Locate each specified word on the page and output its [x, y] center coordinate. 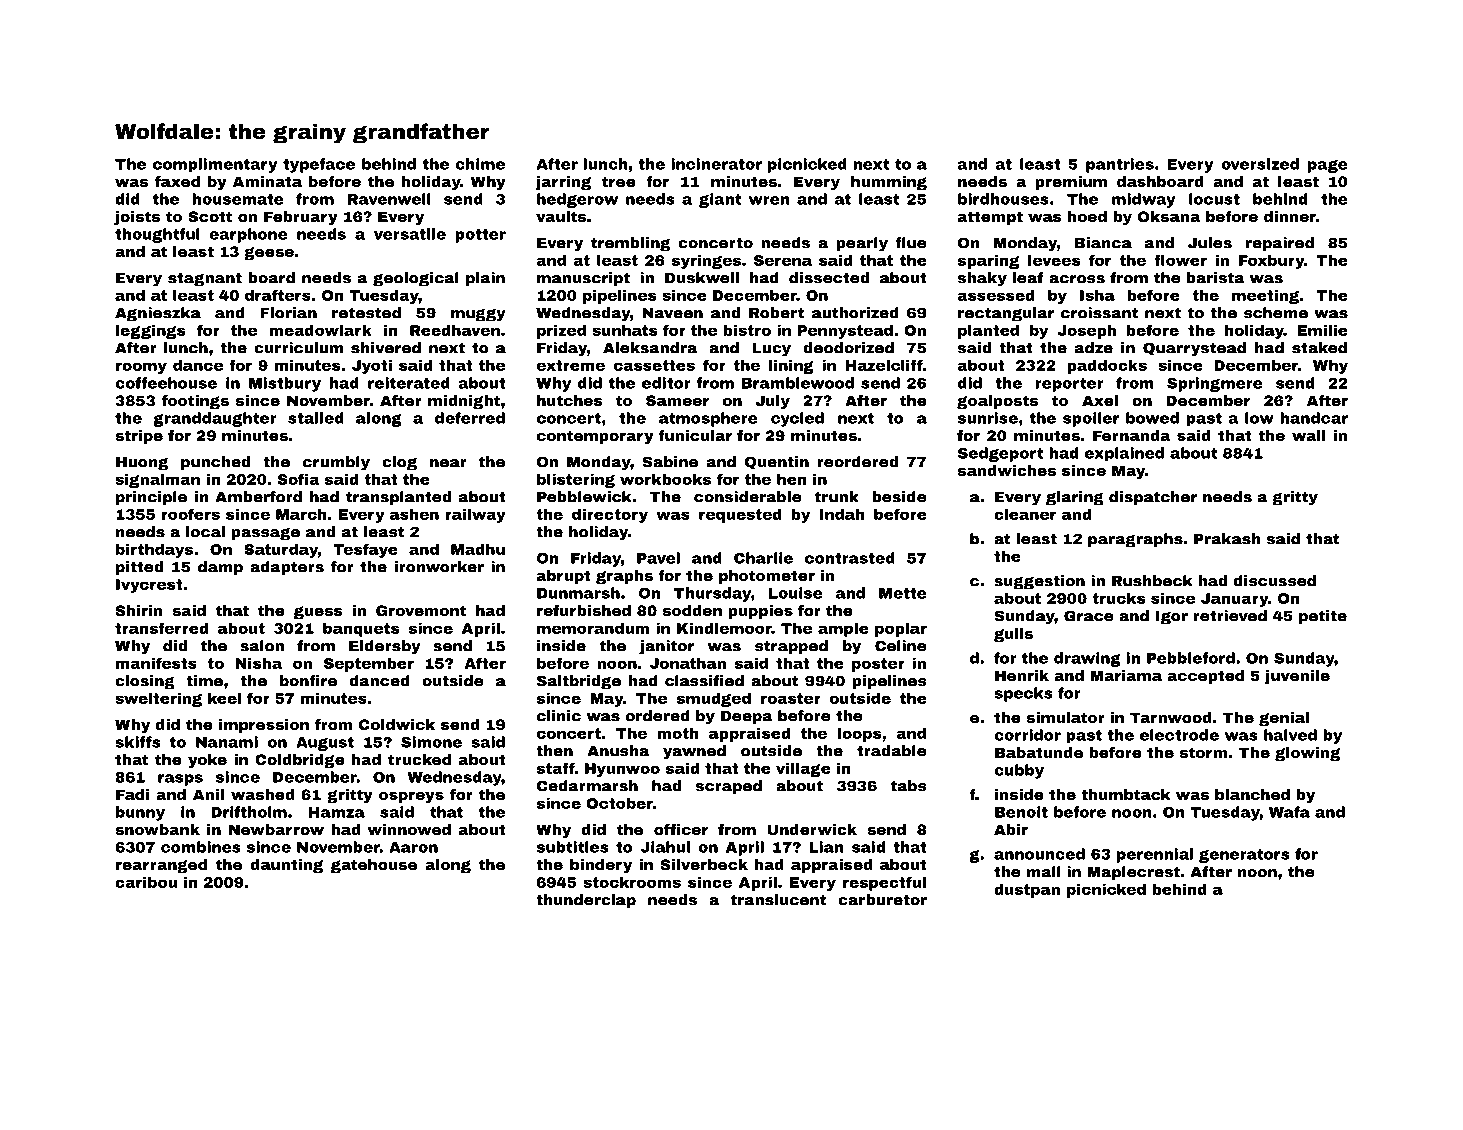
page [1328, 166]
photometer [767, 577]
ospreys [411, 797]
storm [1204, 752]
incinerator [716, 164]
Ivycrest [149, 586]
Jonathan [688, 663]
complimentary [215, 165]
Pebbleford [1191, 658]
